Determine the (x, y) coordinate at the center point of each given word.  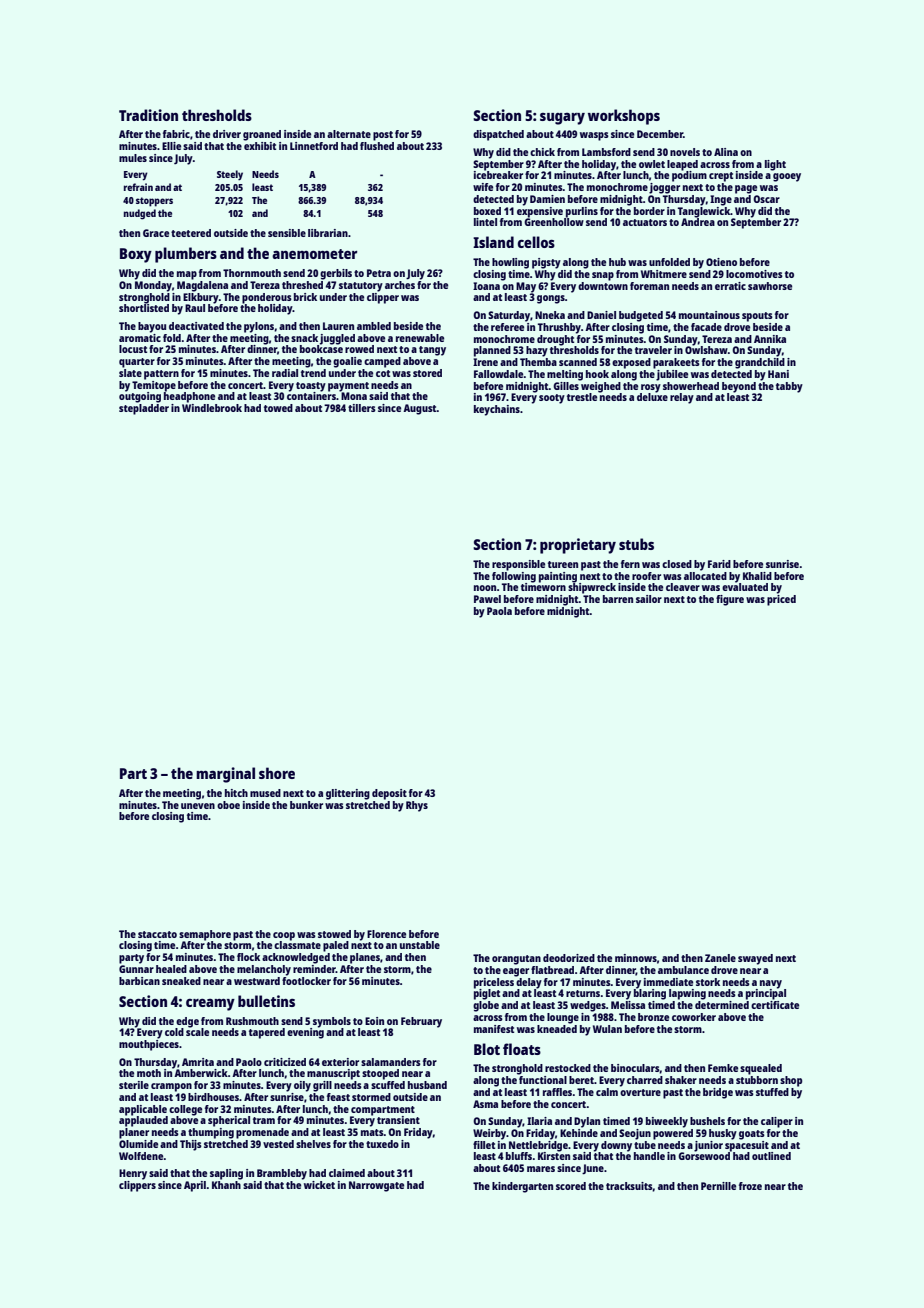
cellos (536, 242)
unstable (420, 945)
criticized (285, 1062)
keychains (497, 410)
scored (571, 1186)
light (775, 165)
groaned (262, 135)
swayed (755, 959)
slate (130, 373)
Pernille (718, 1186)
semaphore (205, 935)
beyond (739, 387)
